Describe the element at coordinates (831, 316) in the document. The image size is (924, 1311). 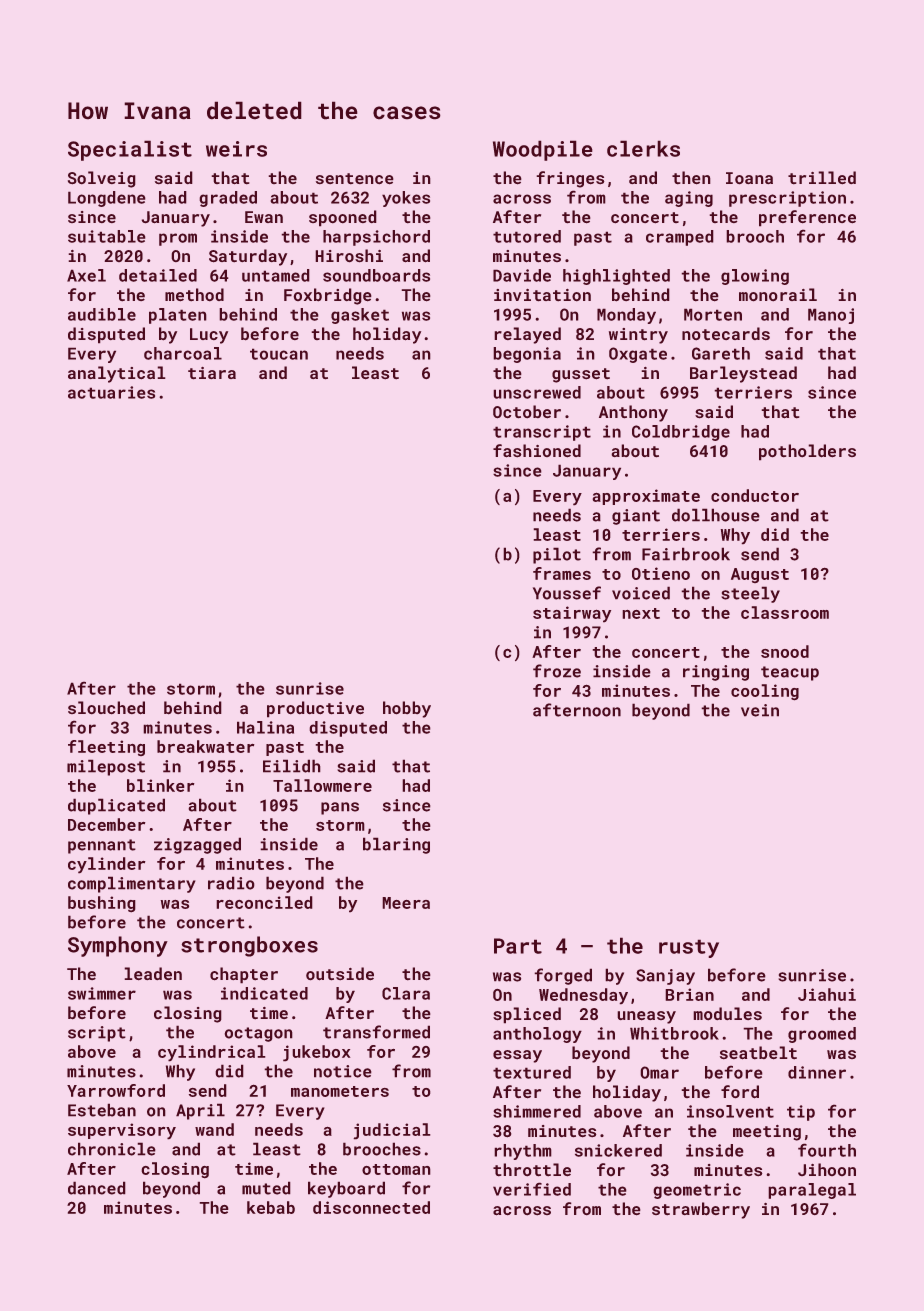
I see `Manoj` at that location.
